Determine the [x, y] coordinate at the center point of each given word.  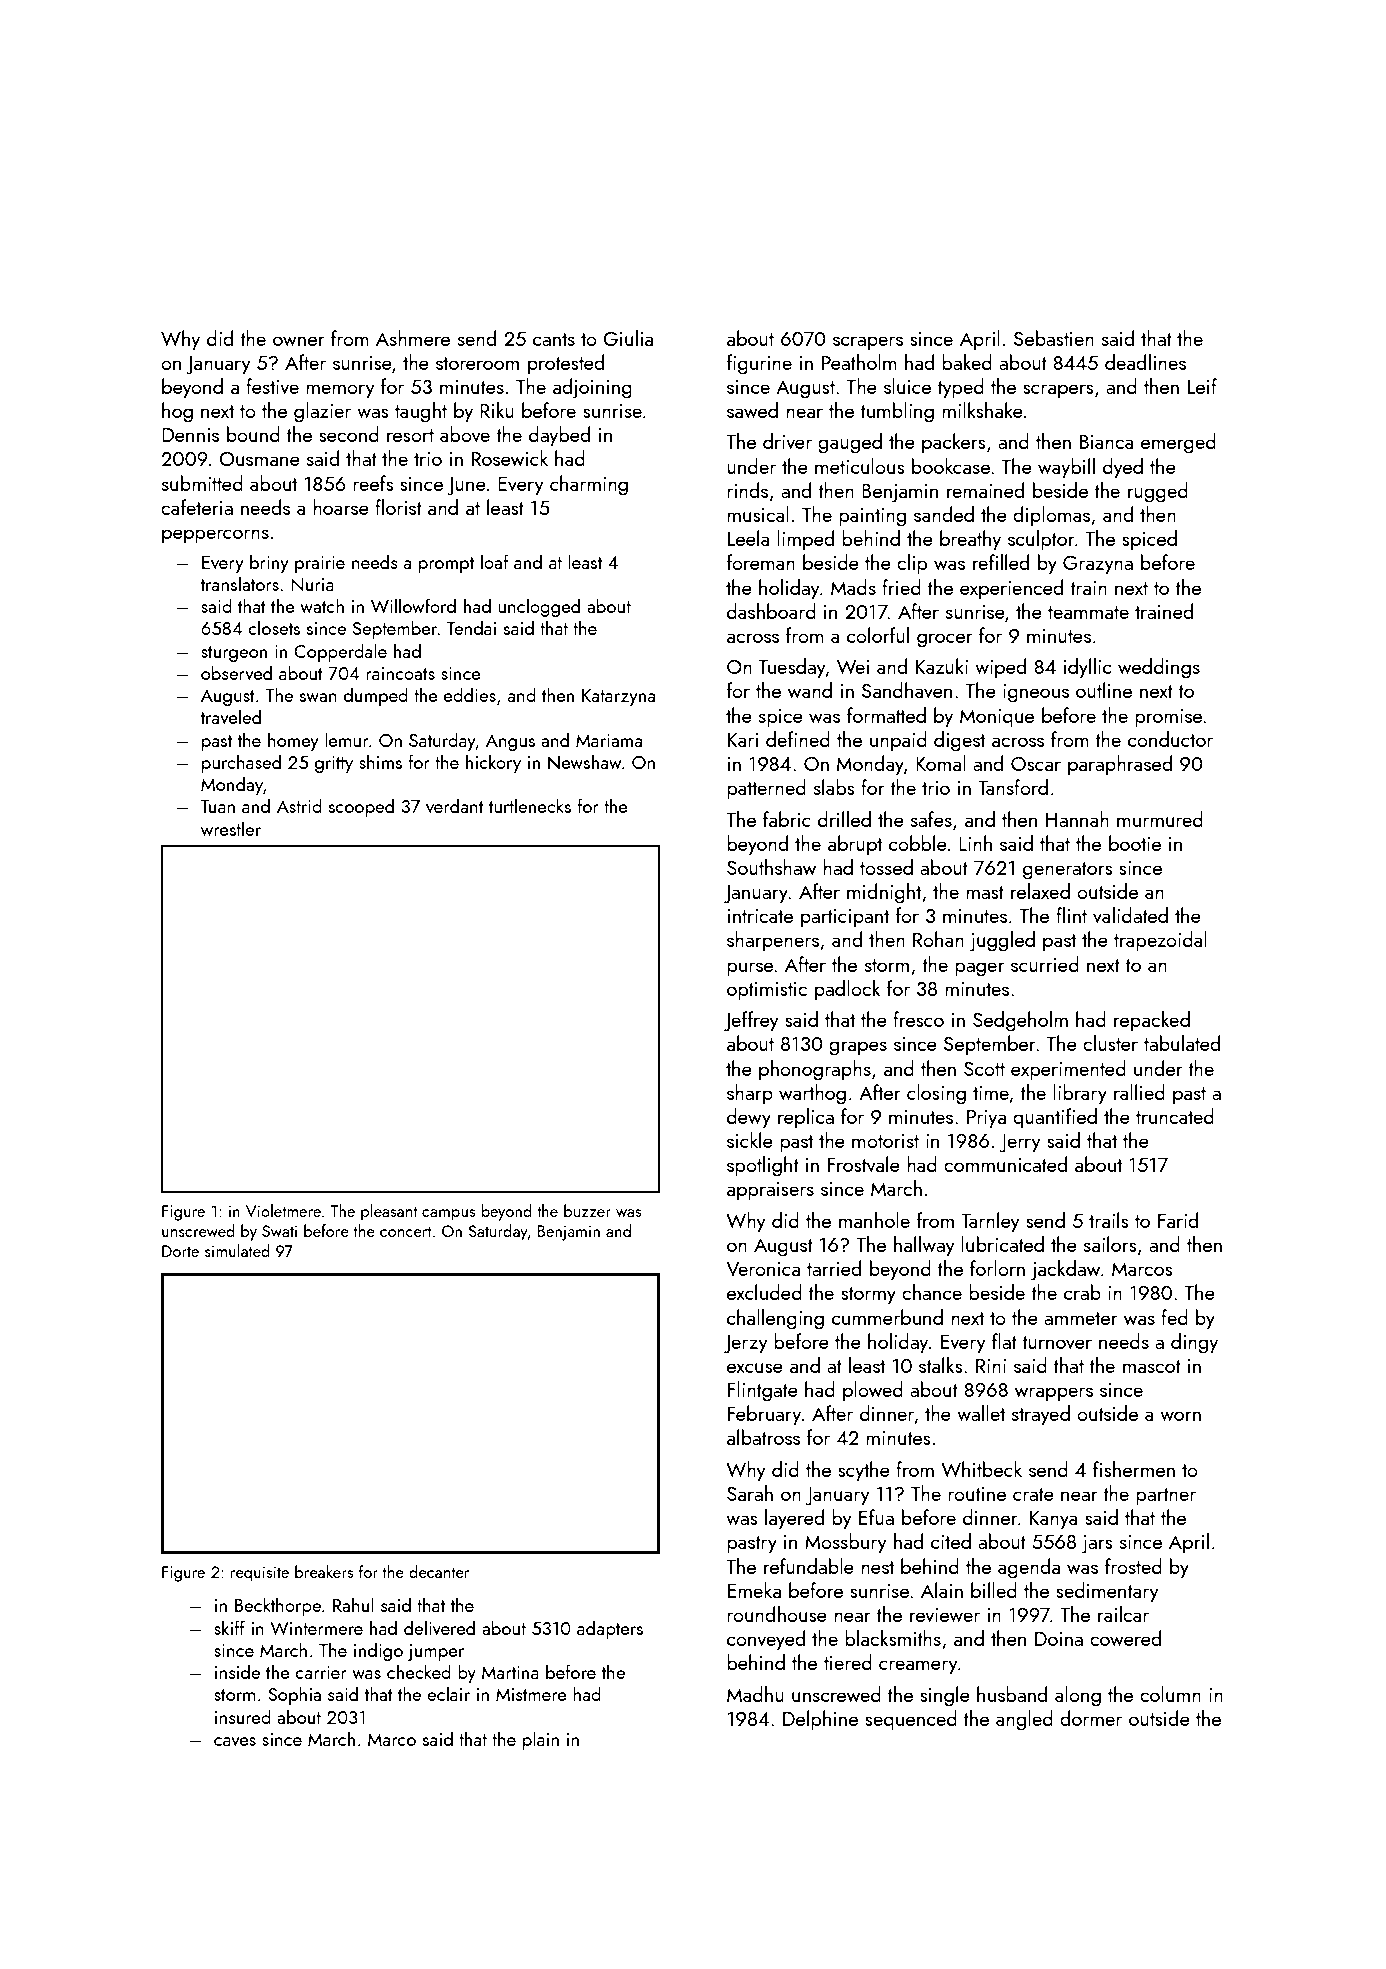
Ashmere [413, 338]
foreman [761, 562]
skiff [229, 1627]
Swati [279, 1231]
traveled [231, 716]
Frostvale [864, 1164]
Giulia [628, 338]
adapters [610, 1629]
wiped [1000, 668]
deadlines [1145, 362]
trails [1109, 1220]
